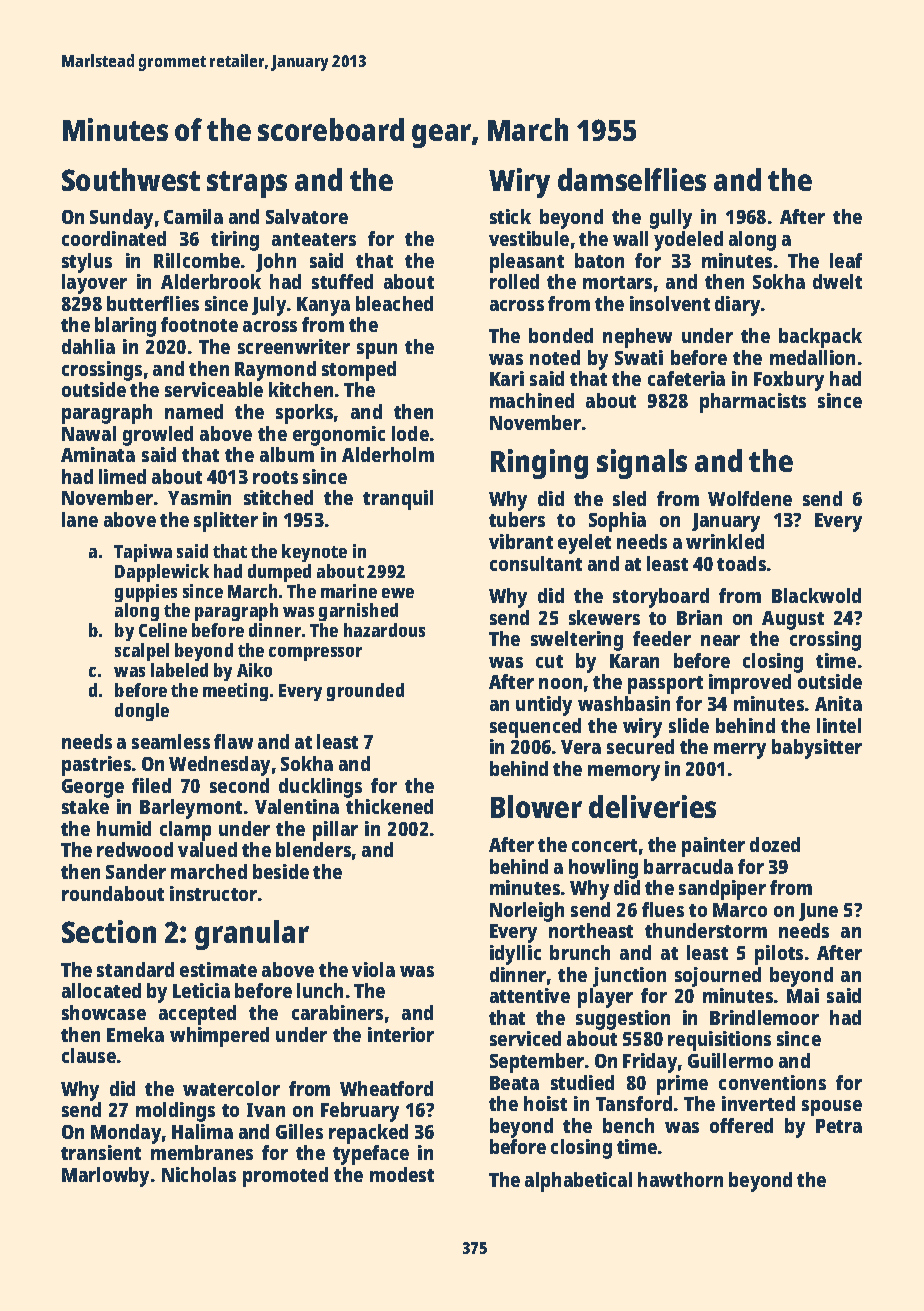 The height and width of the page is (1311, 924). What do you see at coordinates (307, 216) in the page?
I see `Salvatore` at bounding box center [307, 216].
